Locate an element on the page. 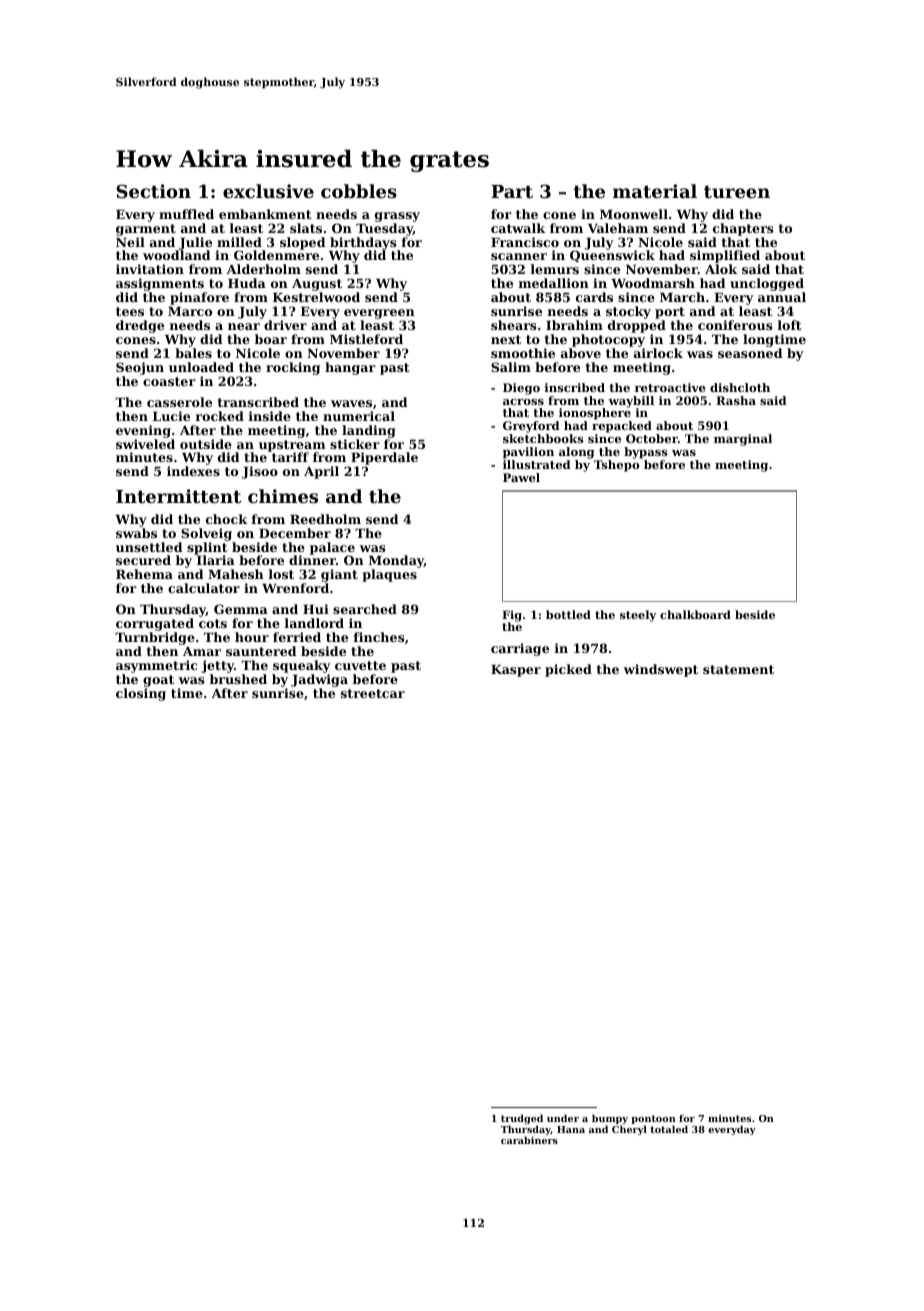 The height and width of the image is (1311, 924). swiveled is located at coordinates (145, 444).
